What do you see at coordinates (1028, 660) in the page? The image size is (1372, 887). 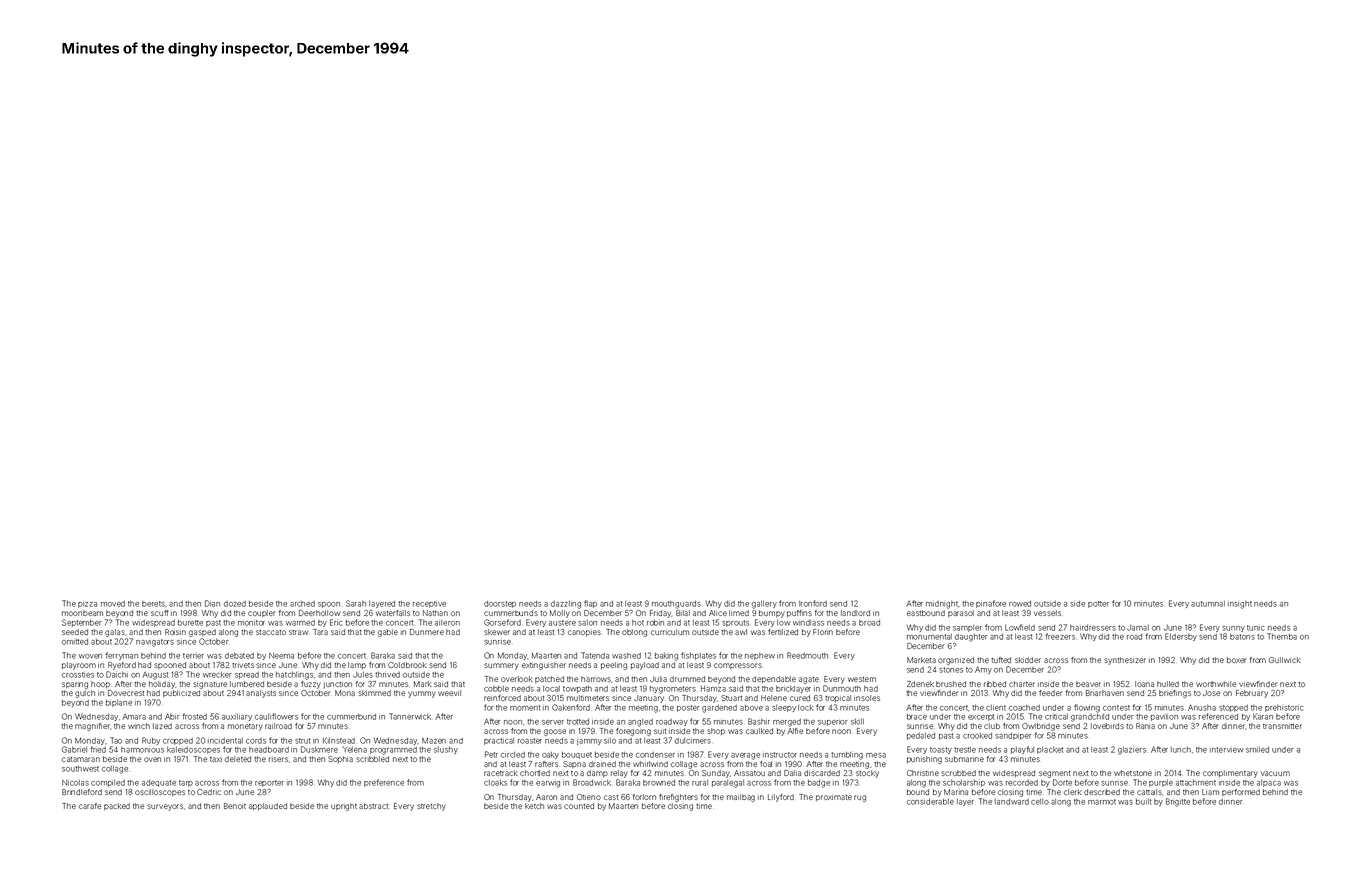 I see `skidder` at bounding box center [1028, 660].
